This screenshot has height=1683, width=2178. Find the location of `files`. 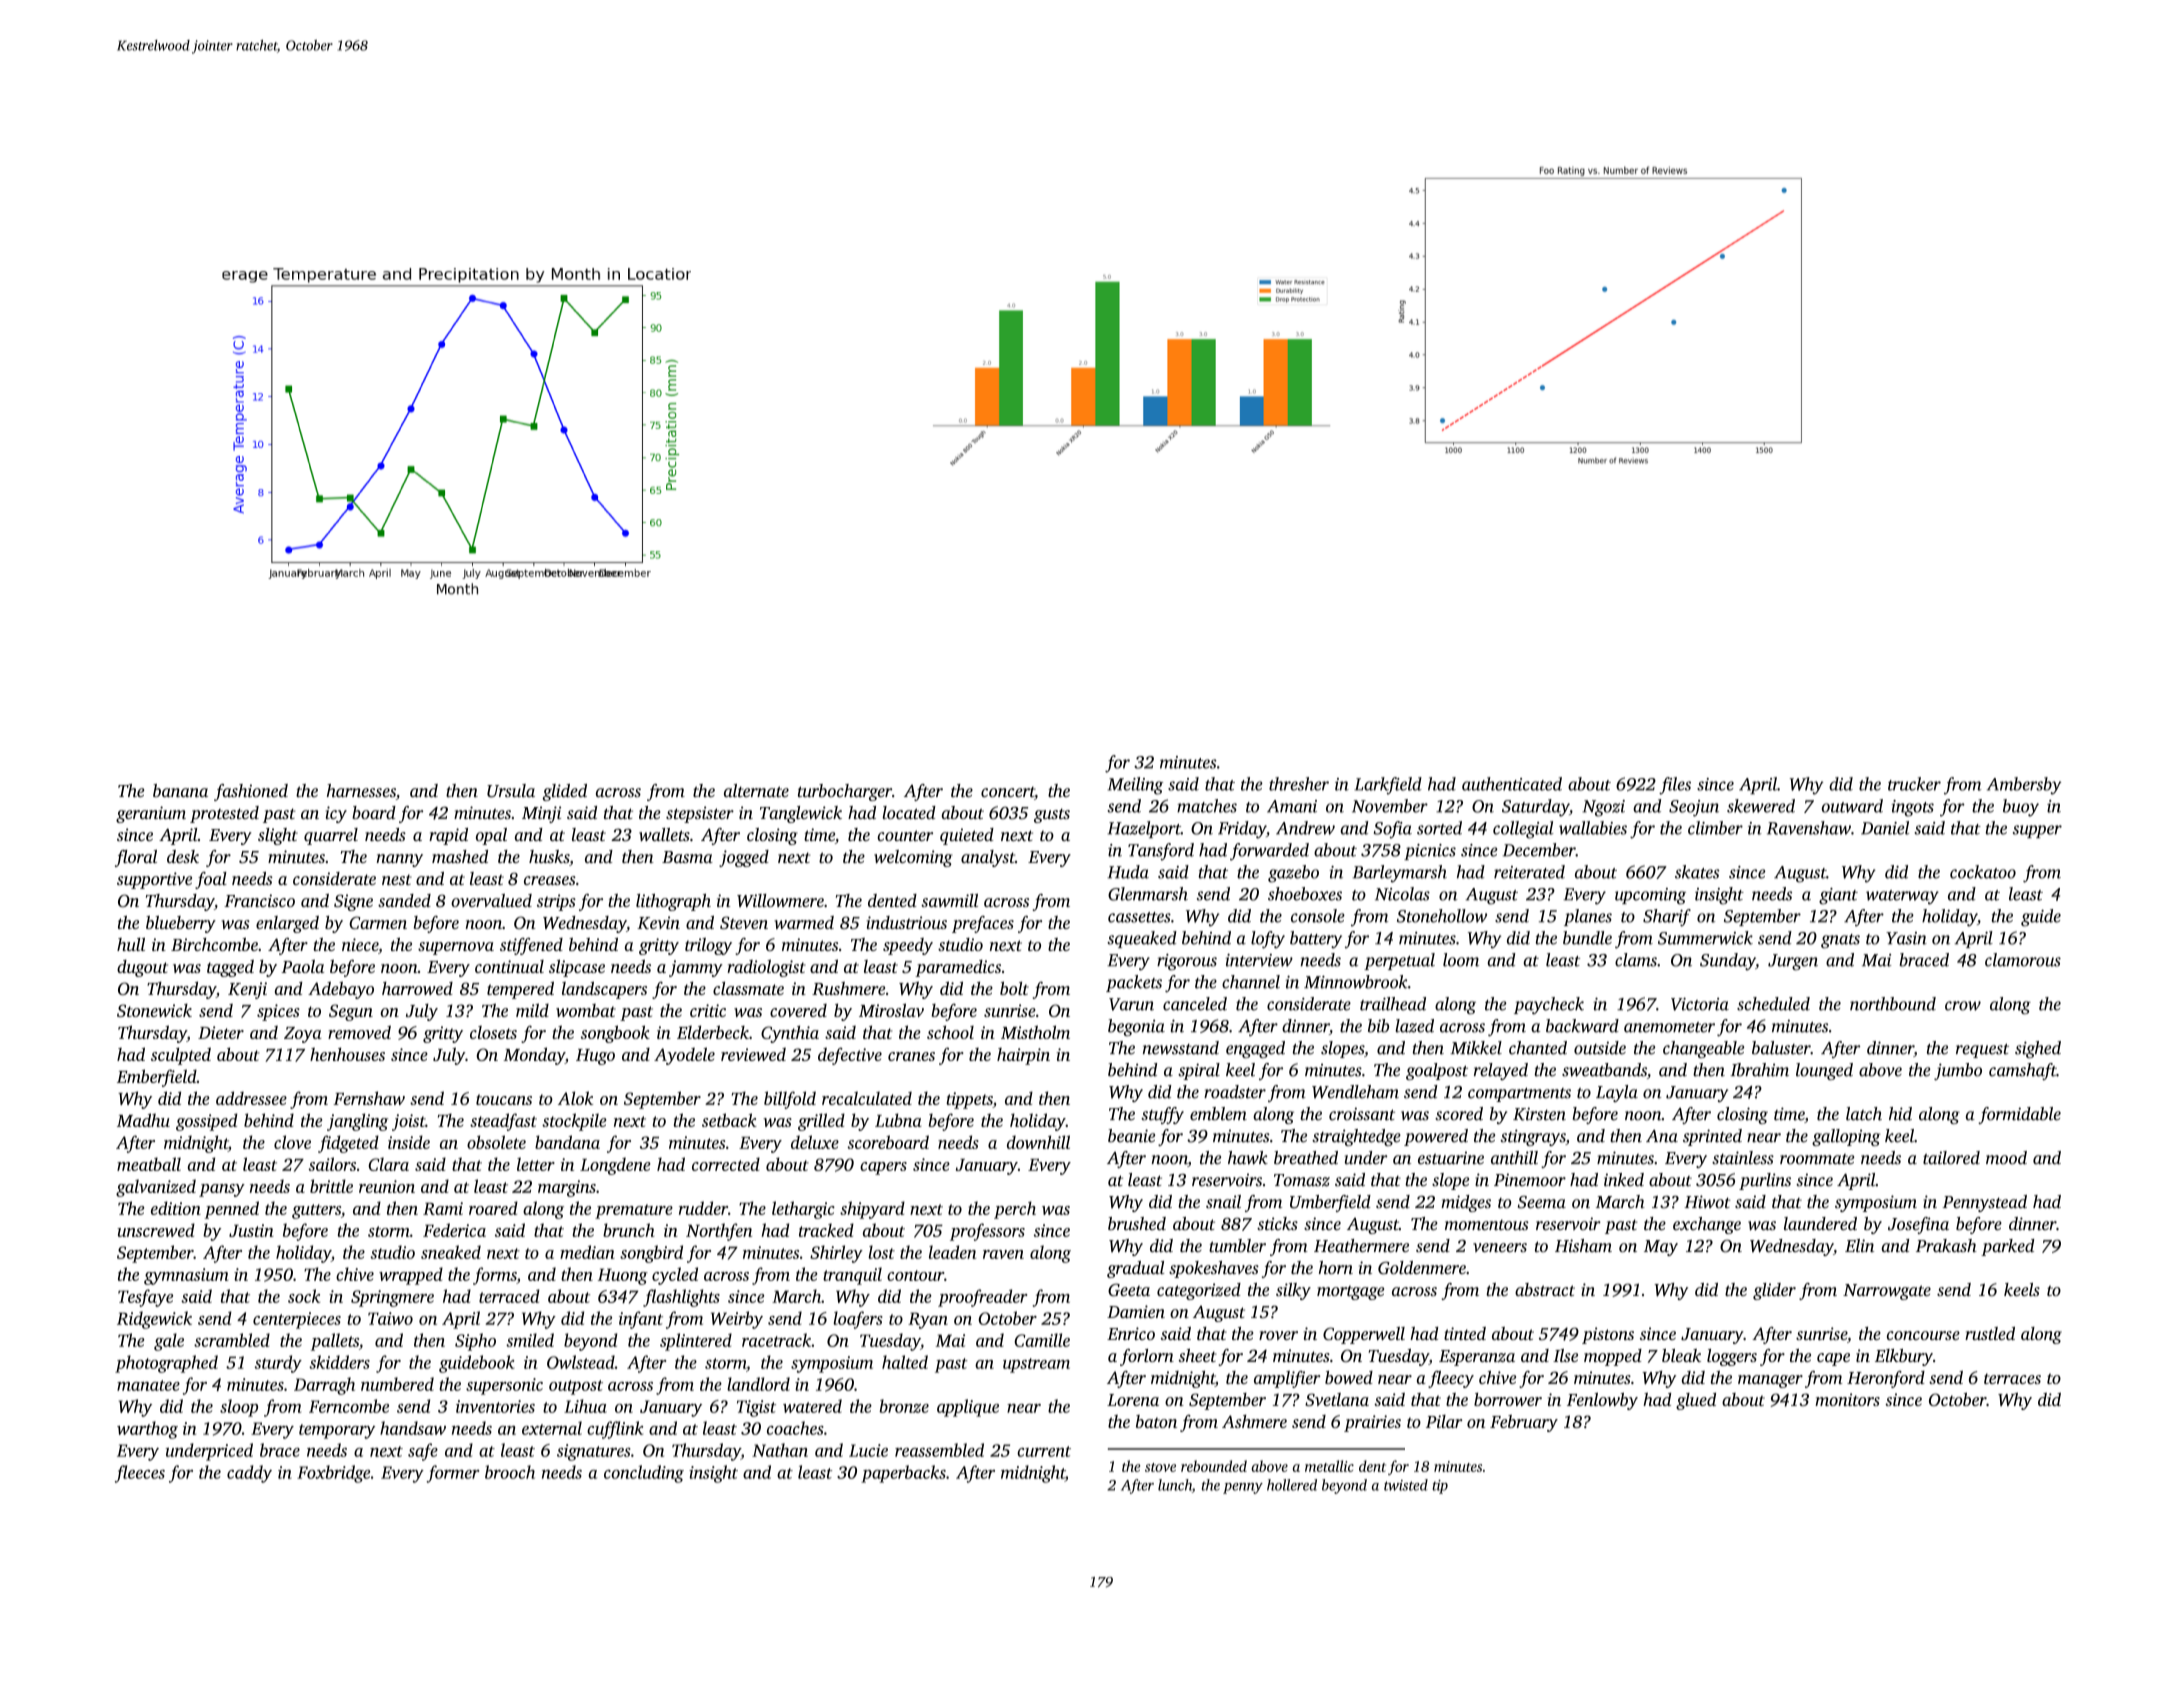

files is located at coordinates (1675, 786).
